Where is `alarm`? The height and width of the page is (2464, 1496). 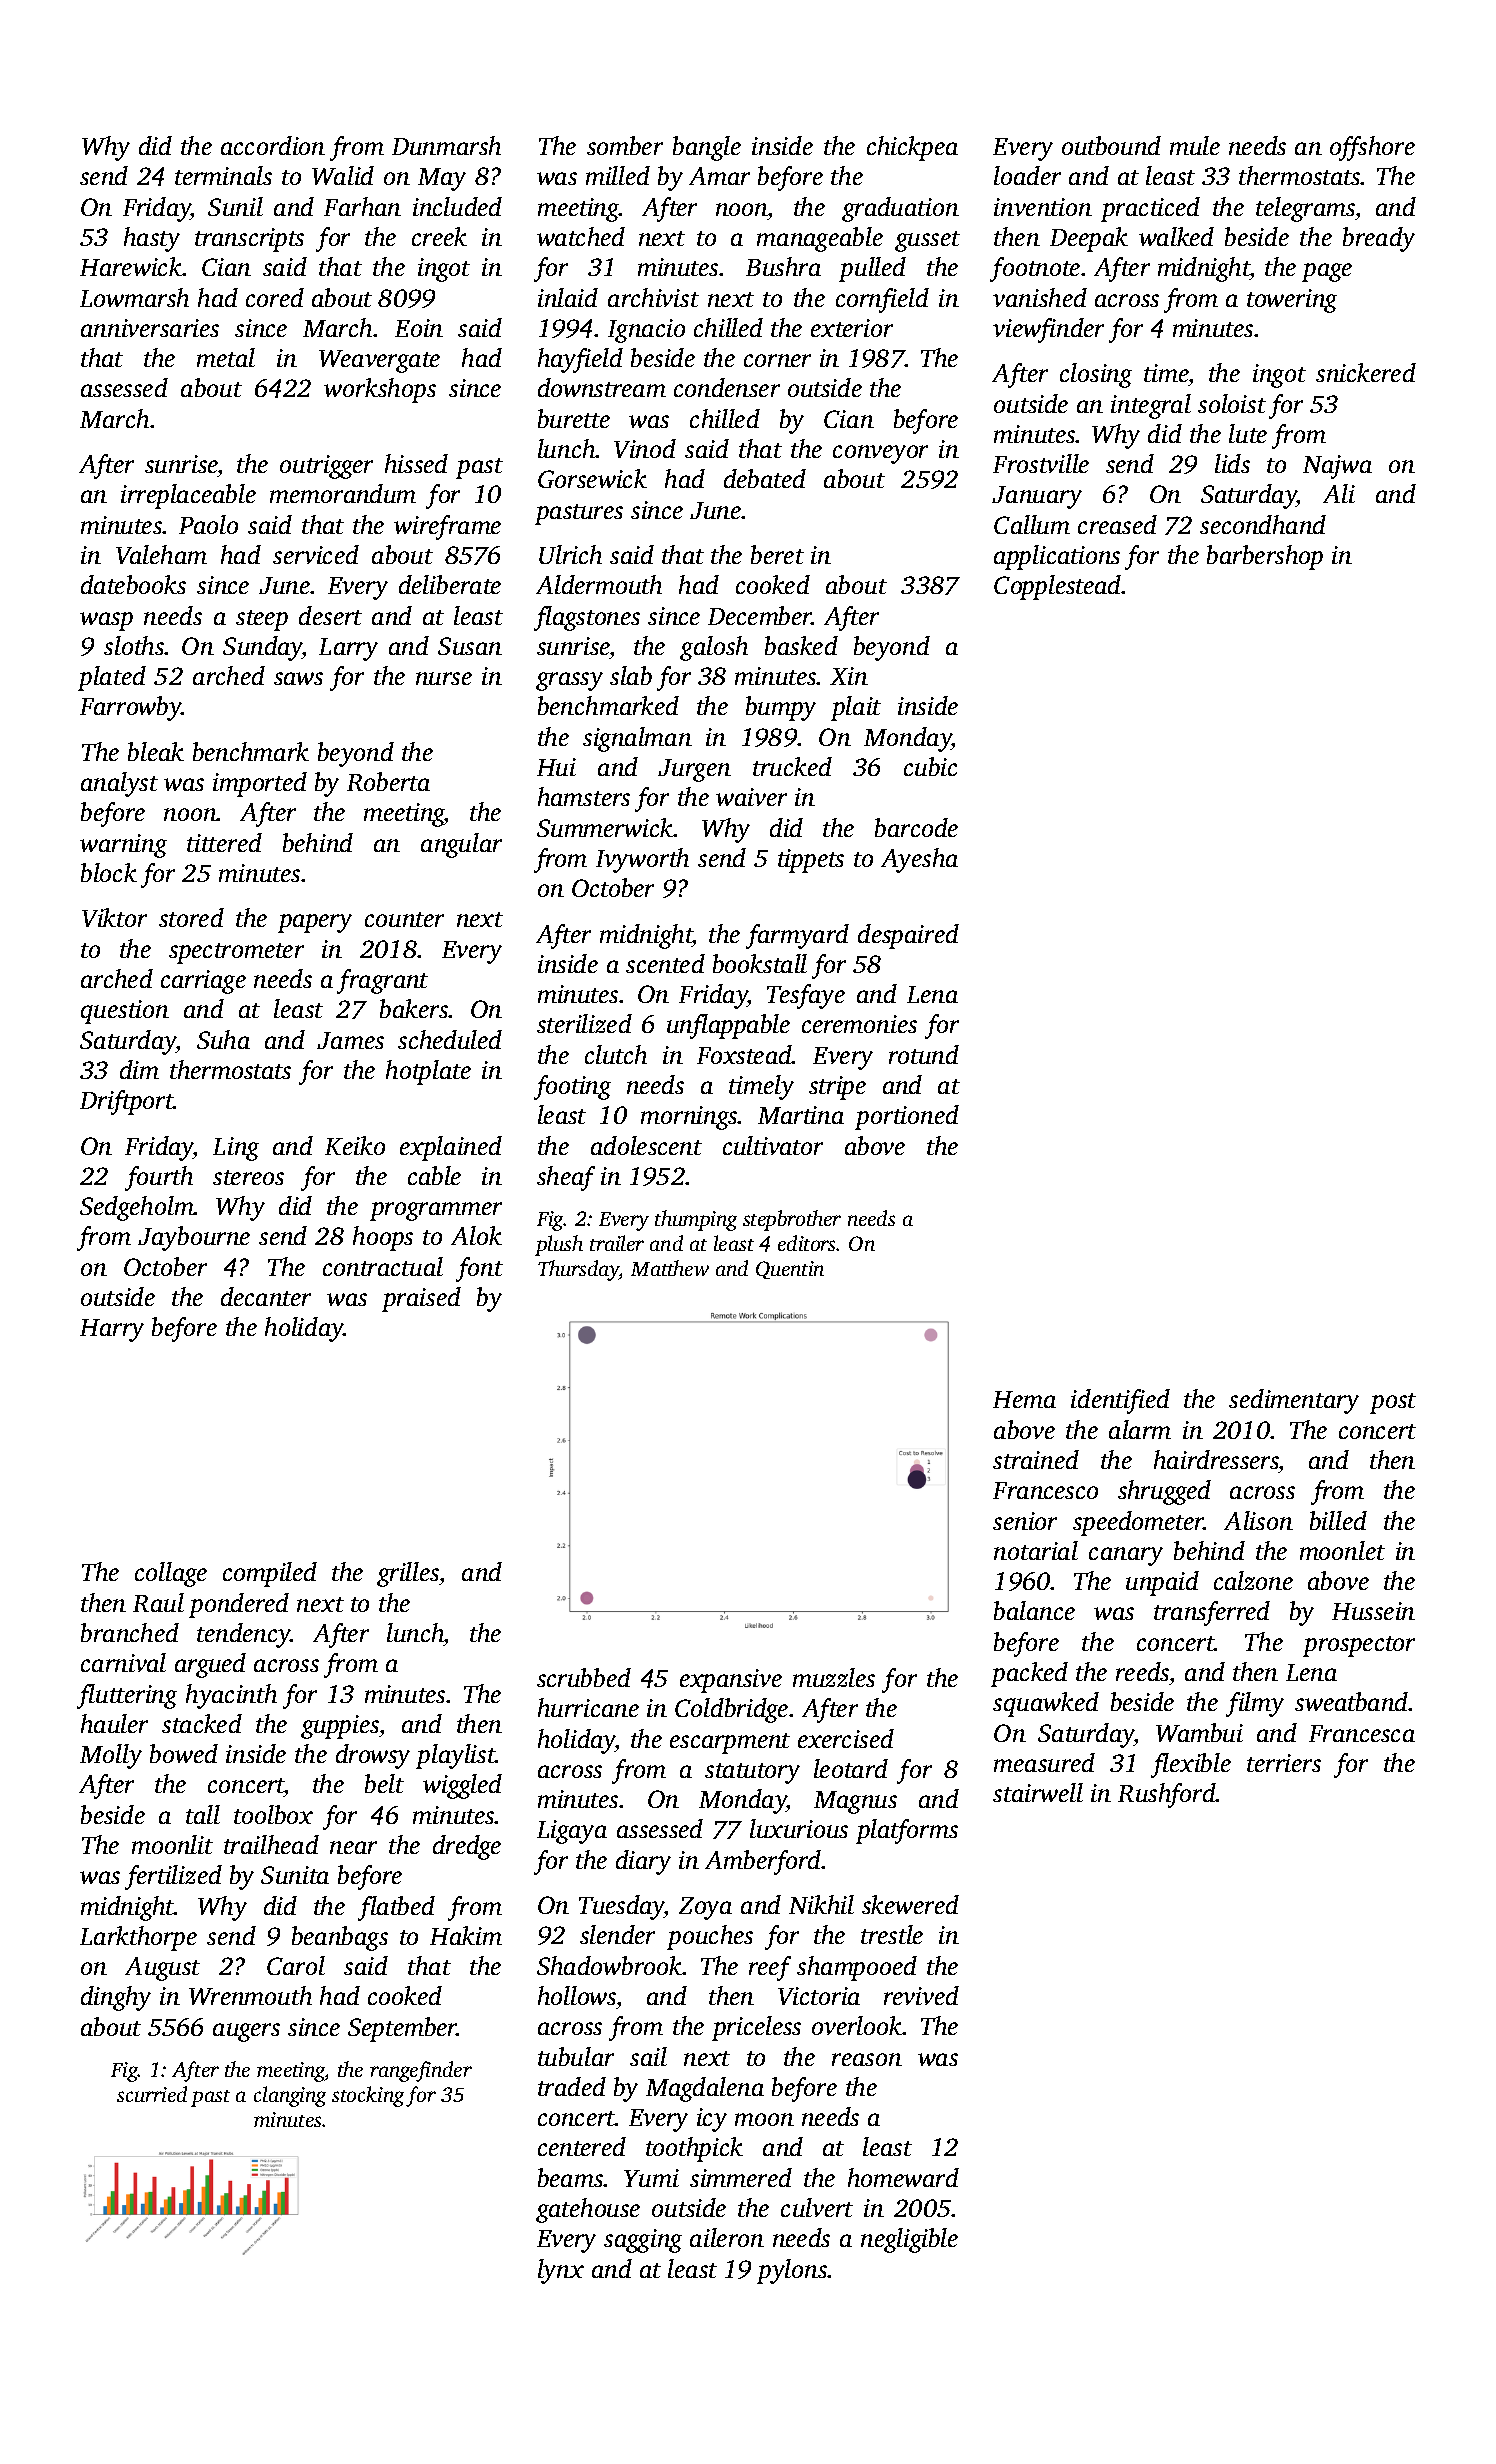
alarm is located at coordinates (1140, 1429).
